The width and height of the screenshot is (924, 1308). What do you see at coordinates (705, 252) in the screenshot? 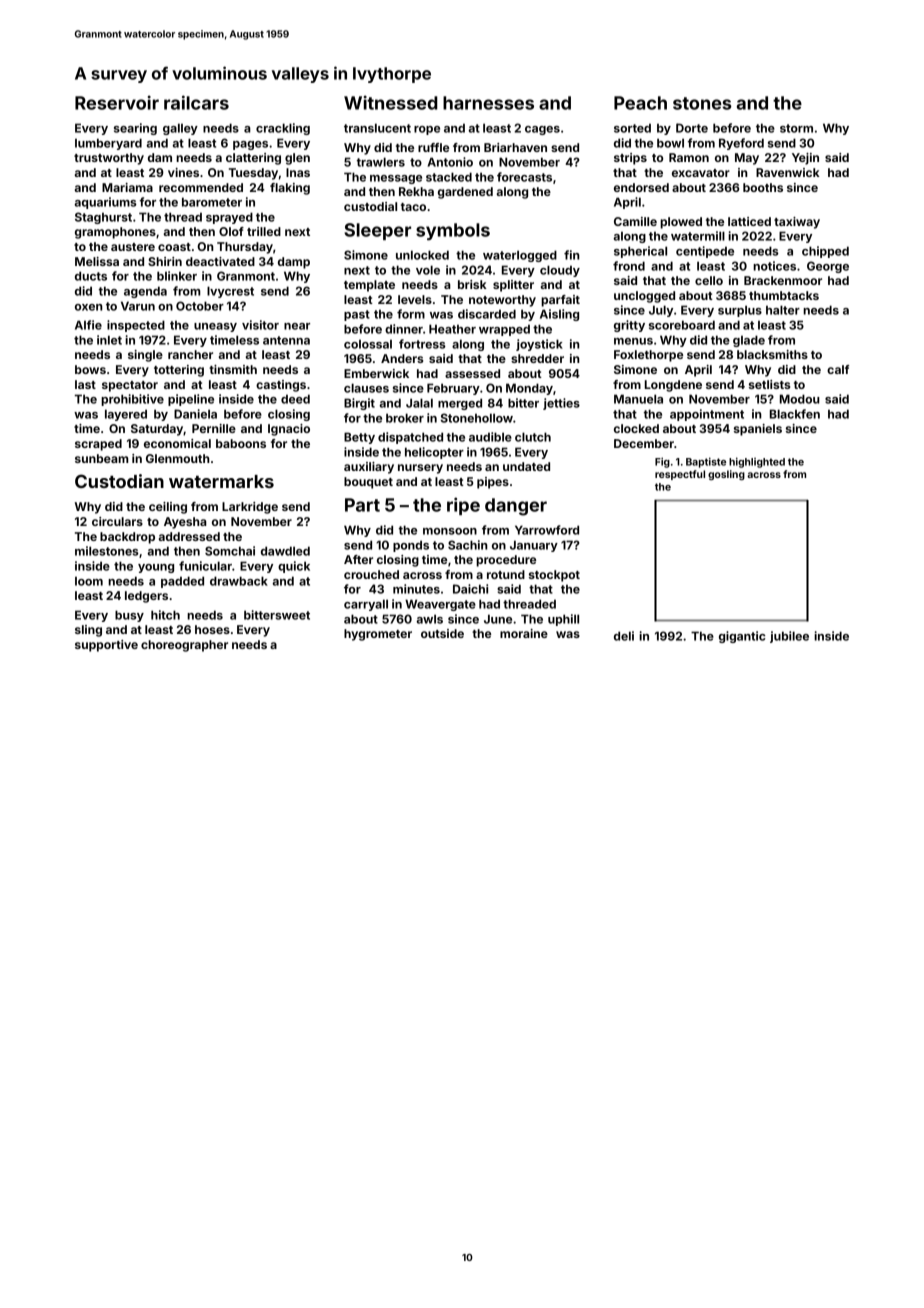
I see `centipede` at bounding box center [705, 252].
